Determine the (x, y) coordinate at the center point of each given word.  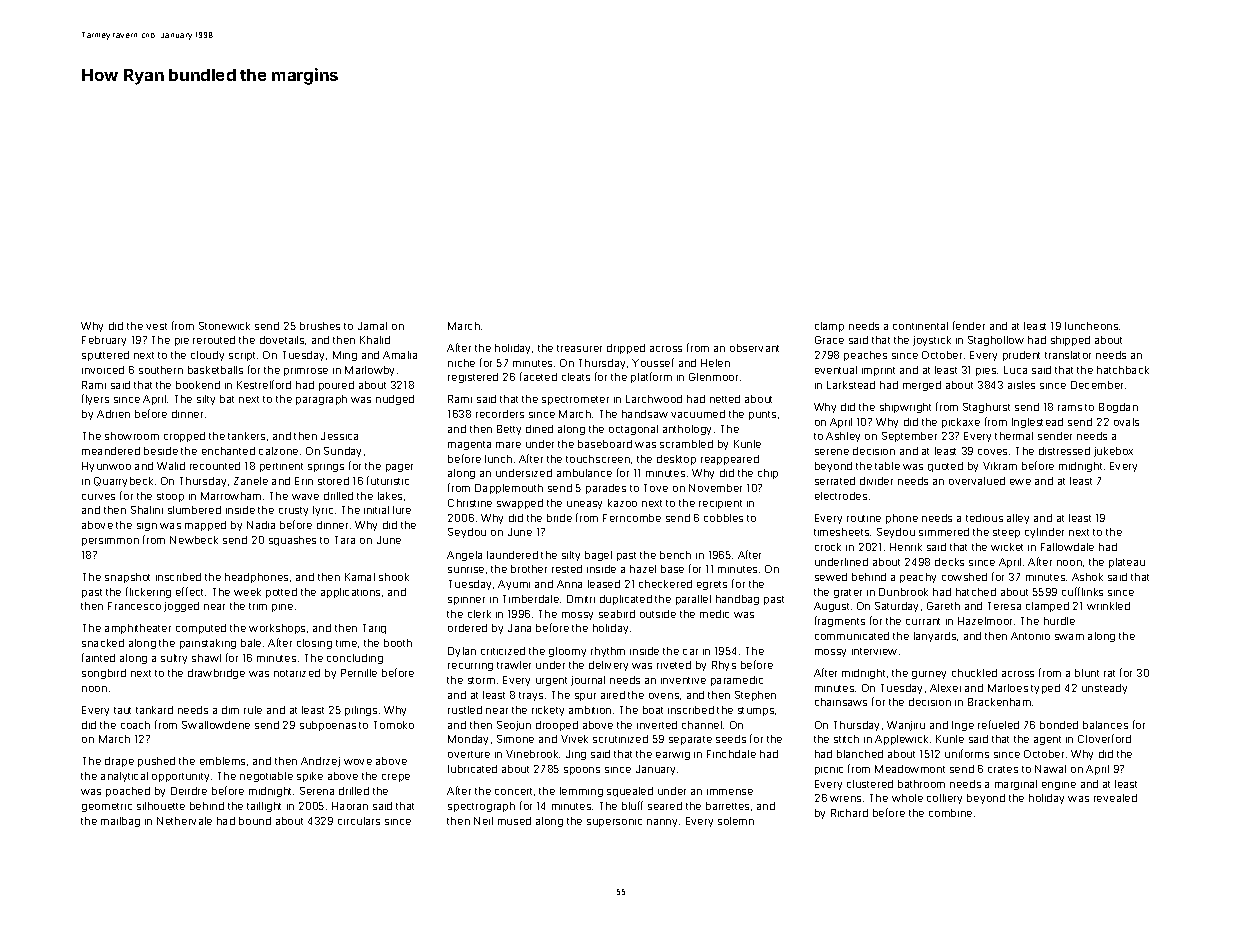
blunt (1087, 673)
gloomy (567, 652)
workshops (277, 629)
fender (969, 325)
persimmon (110, 542)
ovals (1126, 422)
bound (255, 821)
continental (920, 326)
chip (768, 474)
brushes (320, 326)
